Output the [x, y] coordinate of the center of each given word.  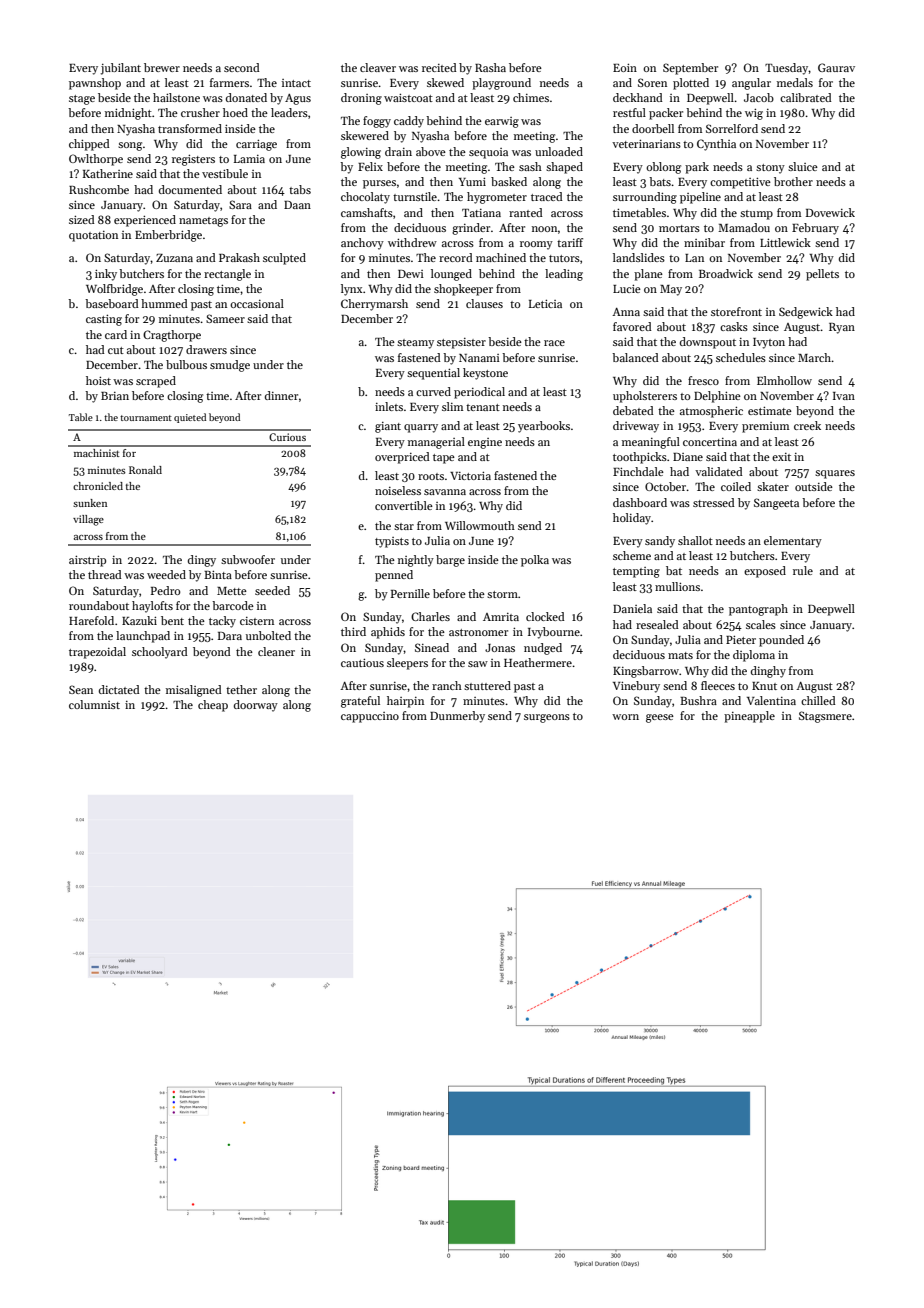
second [242, 67]
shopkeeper [463, 290]
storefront [736, 311]
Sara [240, 204]
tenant [483, 407]
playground [501, 84]
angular [751, 84]
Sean [81, 689]
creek [807, 425]
